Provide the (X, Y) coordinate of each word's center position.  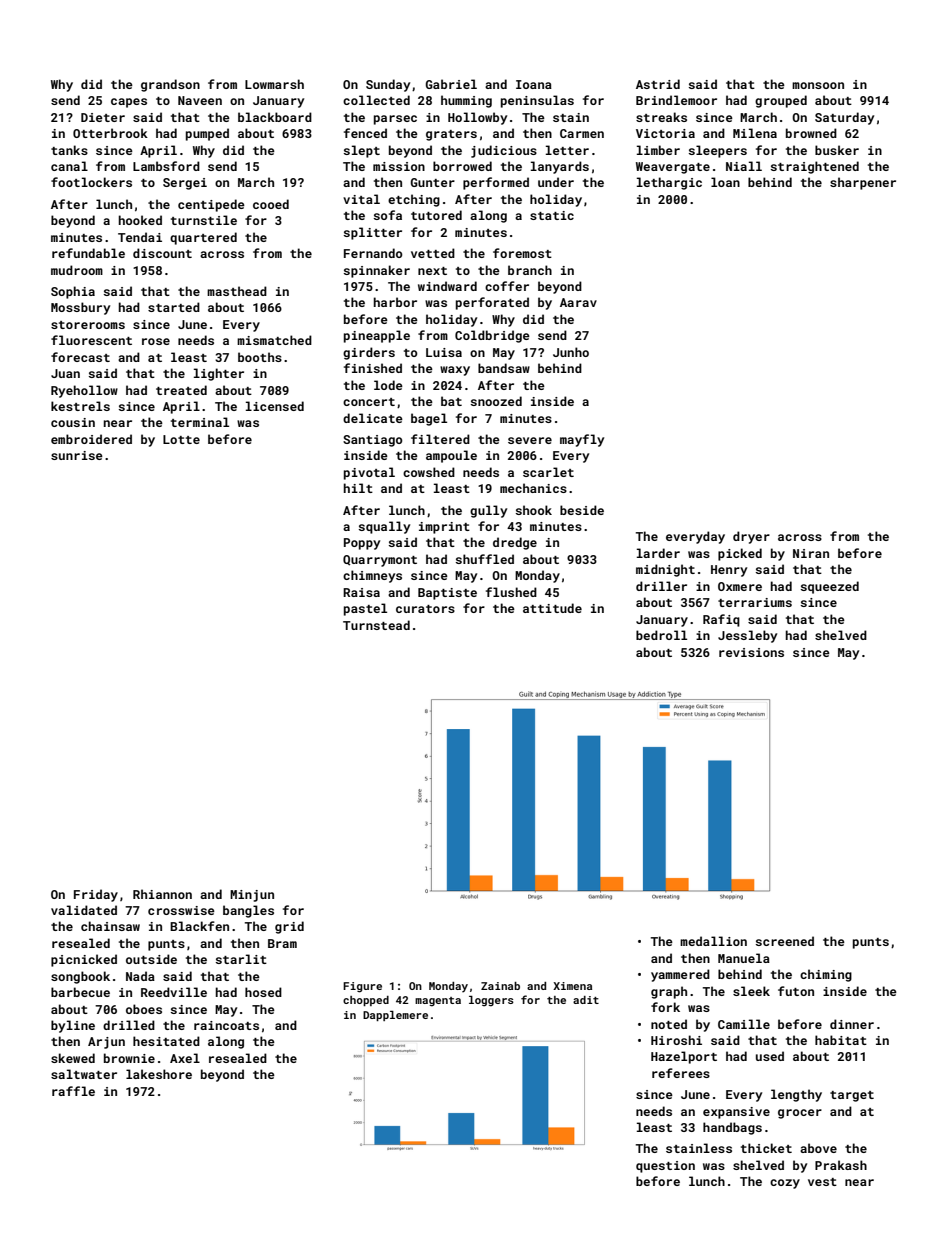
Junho (571, 352)
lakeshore (159, 1074)
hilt (358, 488)
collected (376, 100)
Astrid (658, 84)
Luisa (444, 352)
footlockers (91, 182)
